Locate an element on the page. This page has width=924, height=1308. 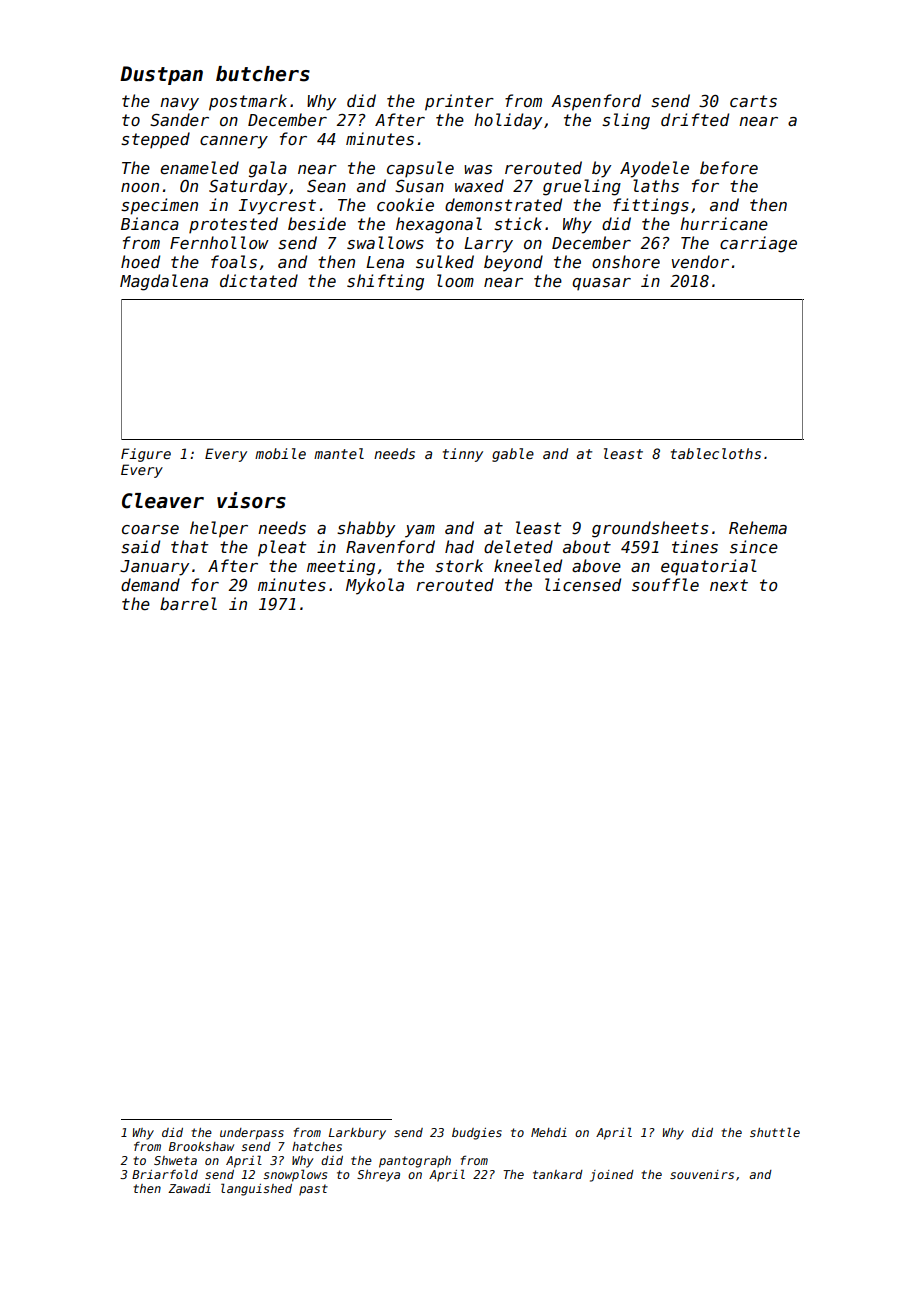
shuttle is located at coordinates (775, 1132).
